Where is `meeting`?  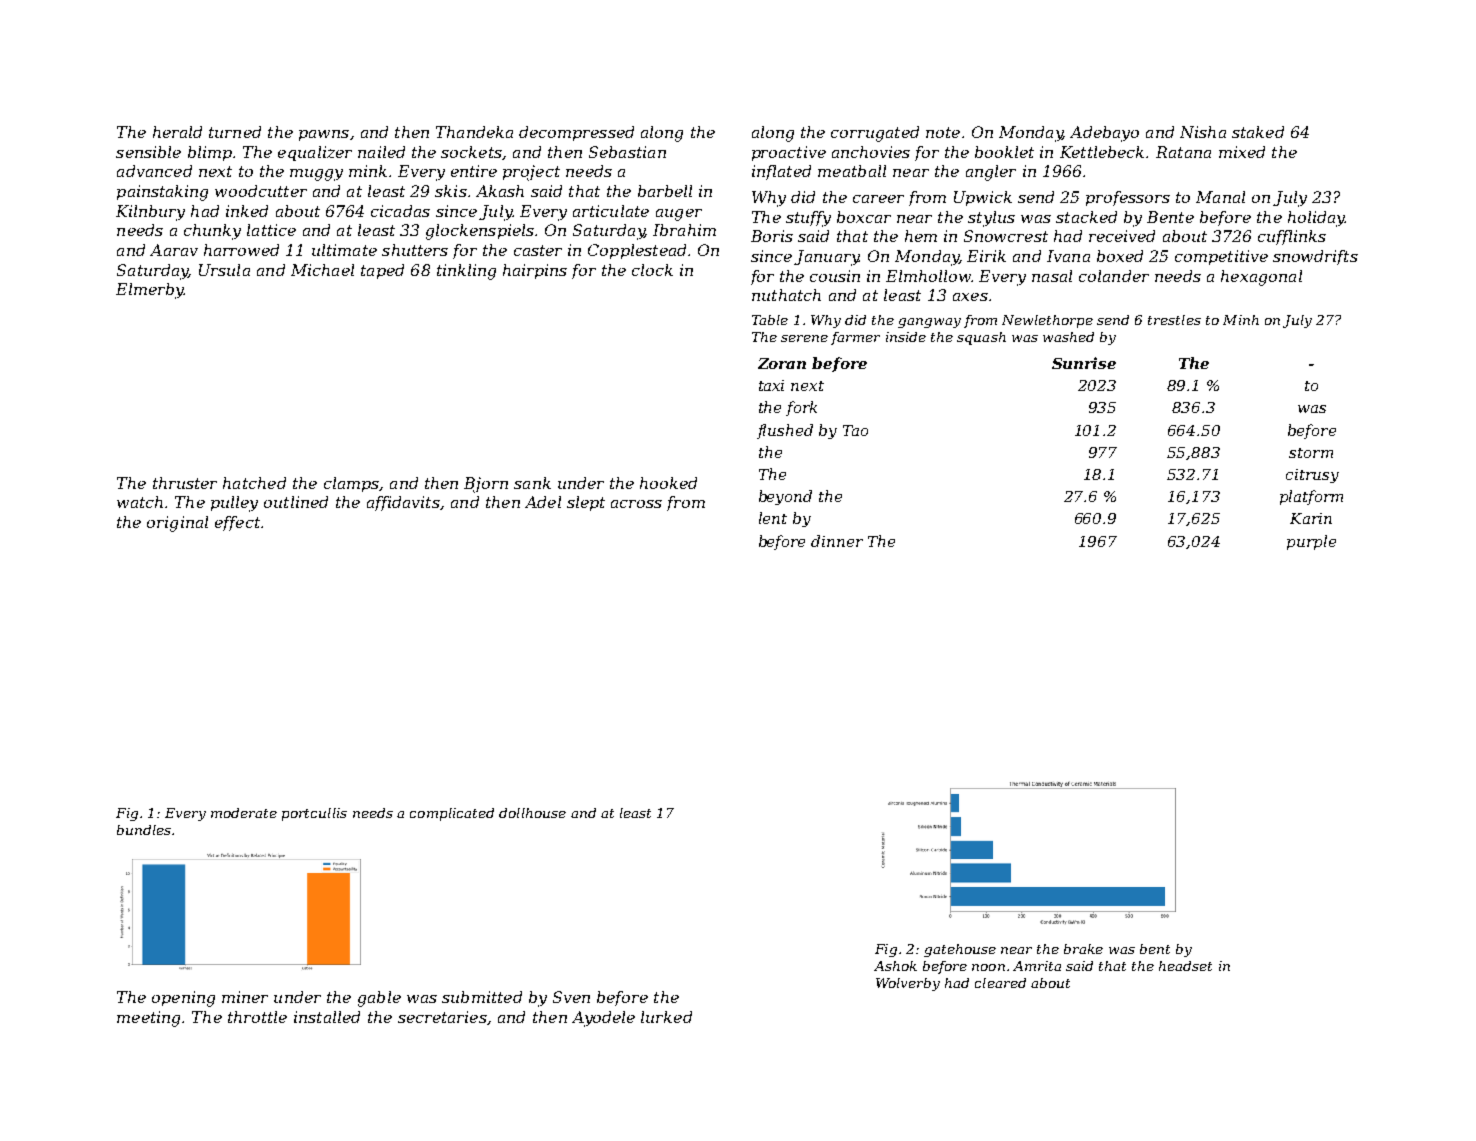
meeting is located at coordinates (148, 1019).
